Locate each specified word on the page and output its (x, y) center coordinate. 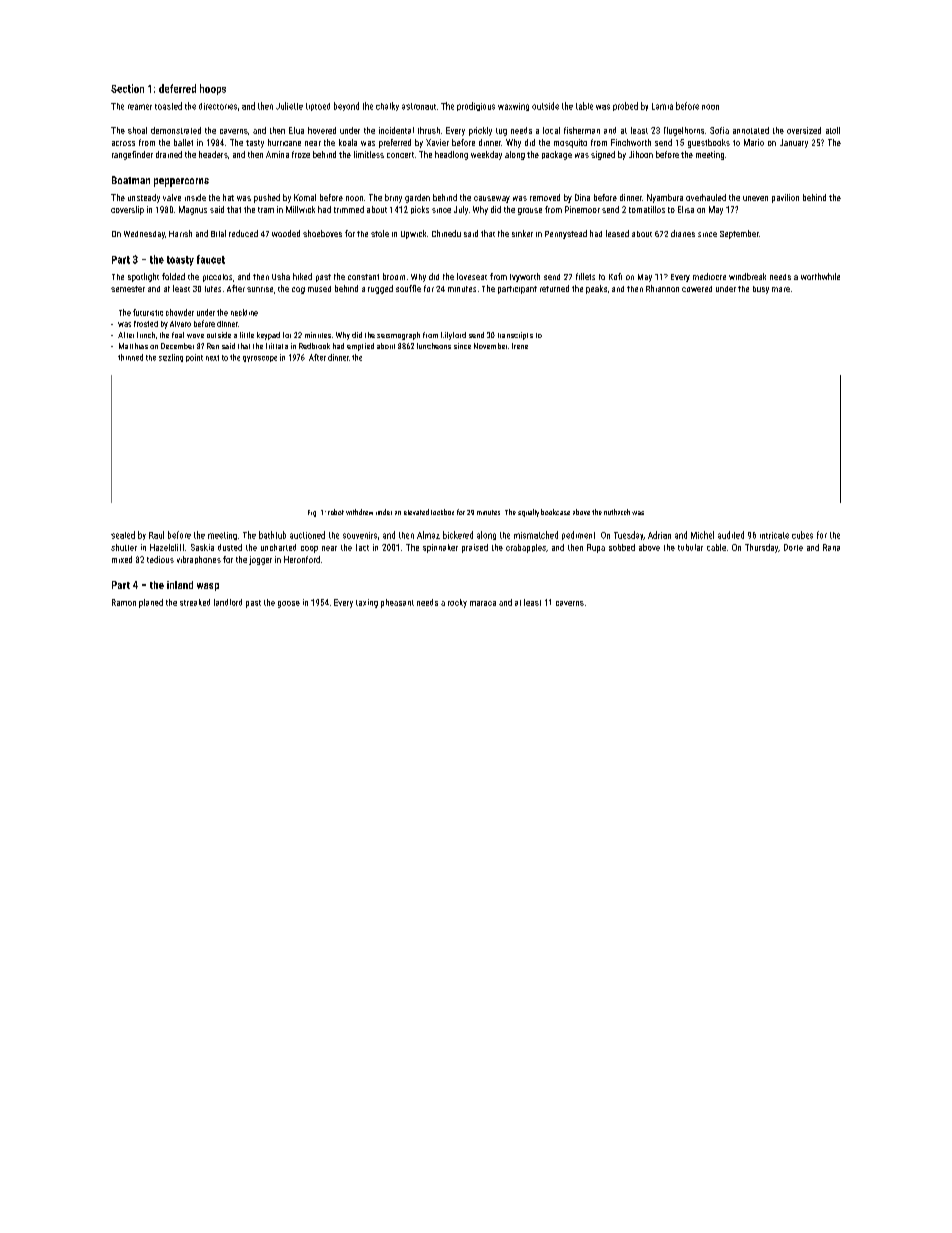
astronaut (419, 106)
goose (289, 604)
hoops (213, 89)
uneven (755, 198)
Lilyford (453, 336)
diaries (683, 233)
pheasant (397, 603)
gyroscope (260, 359)
